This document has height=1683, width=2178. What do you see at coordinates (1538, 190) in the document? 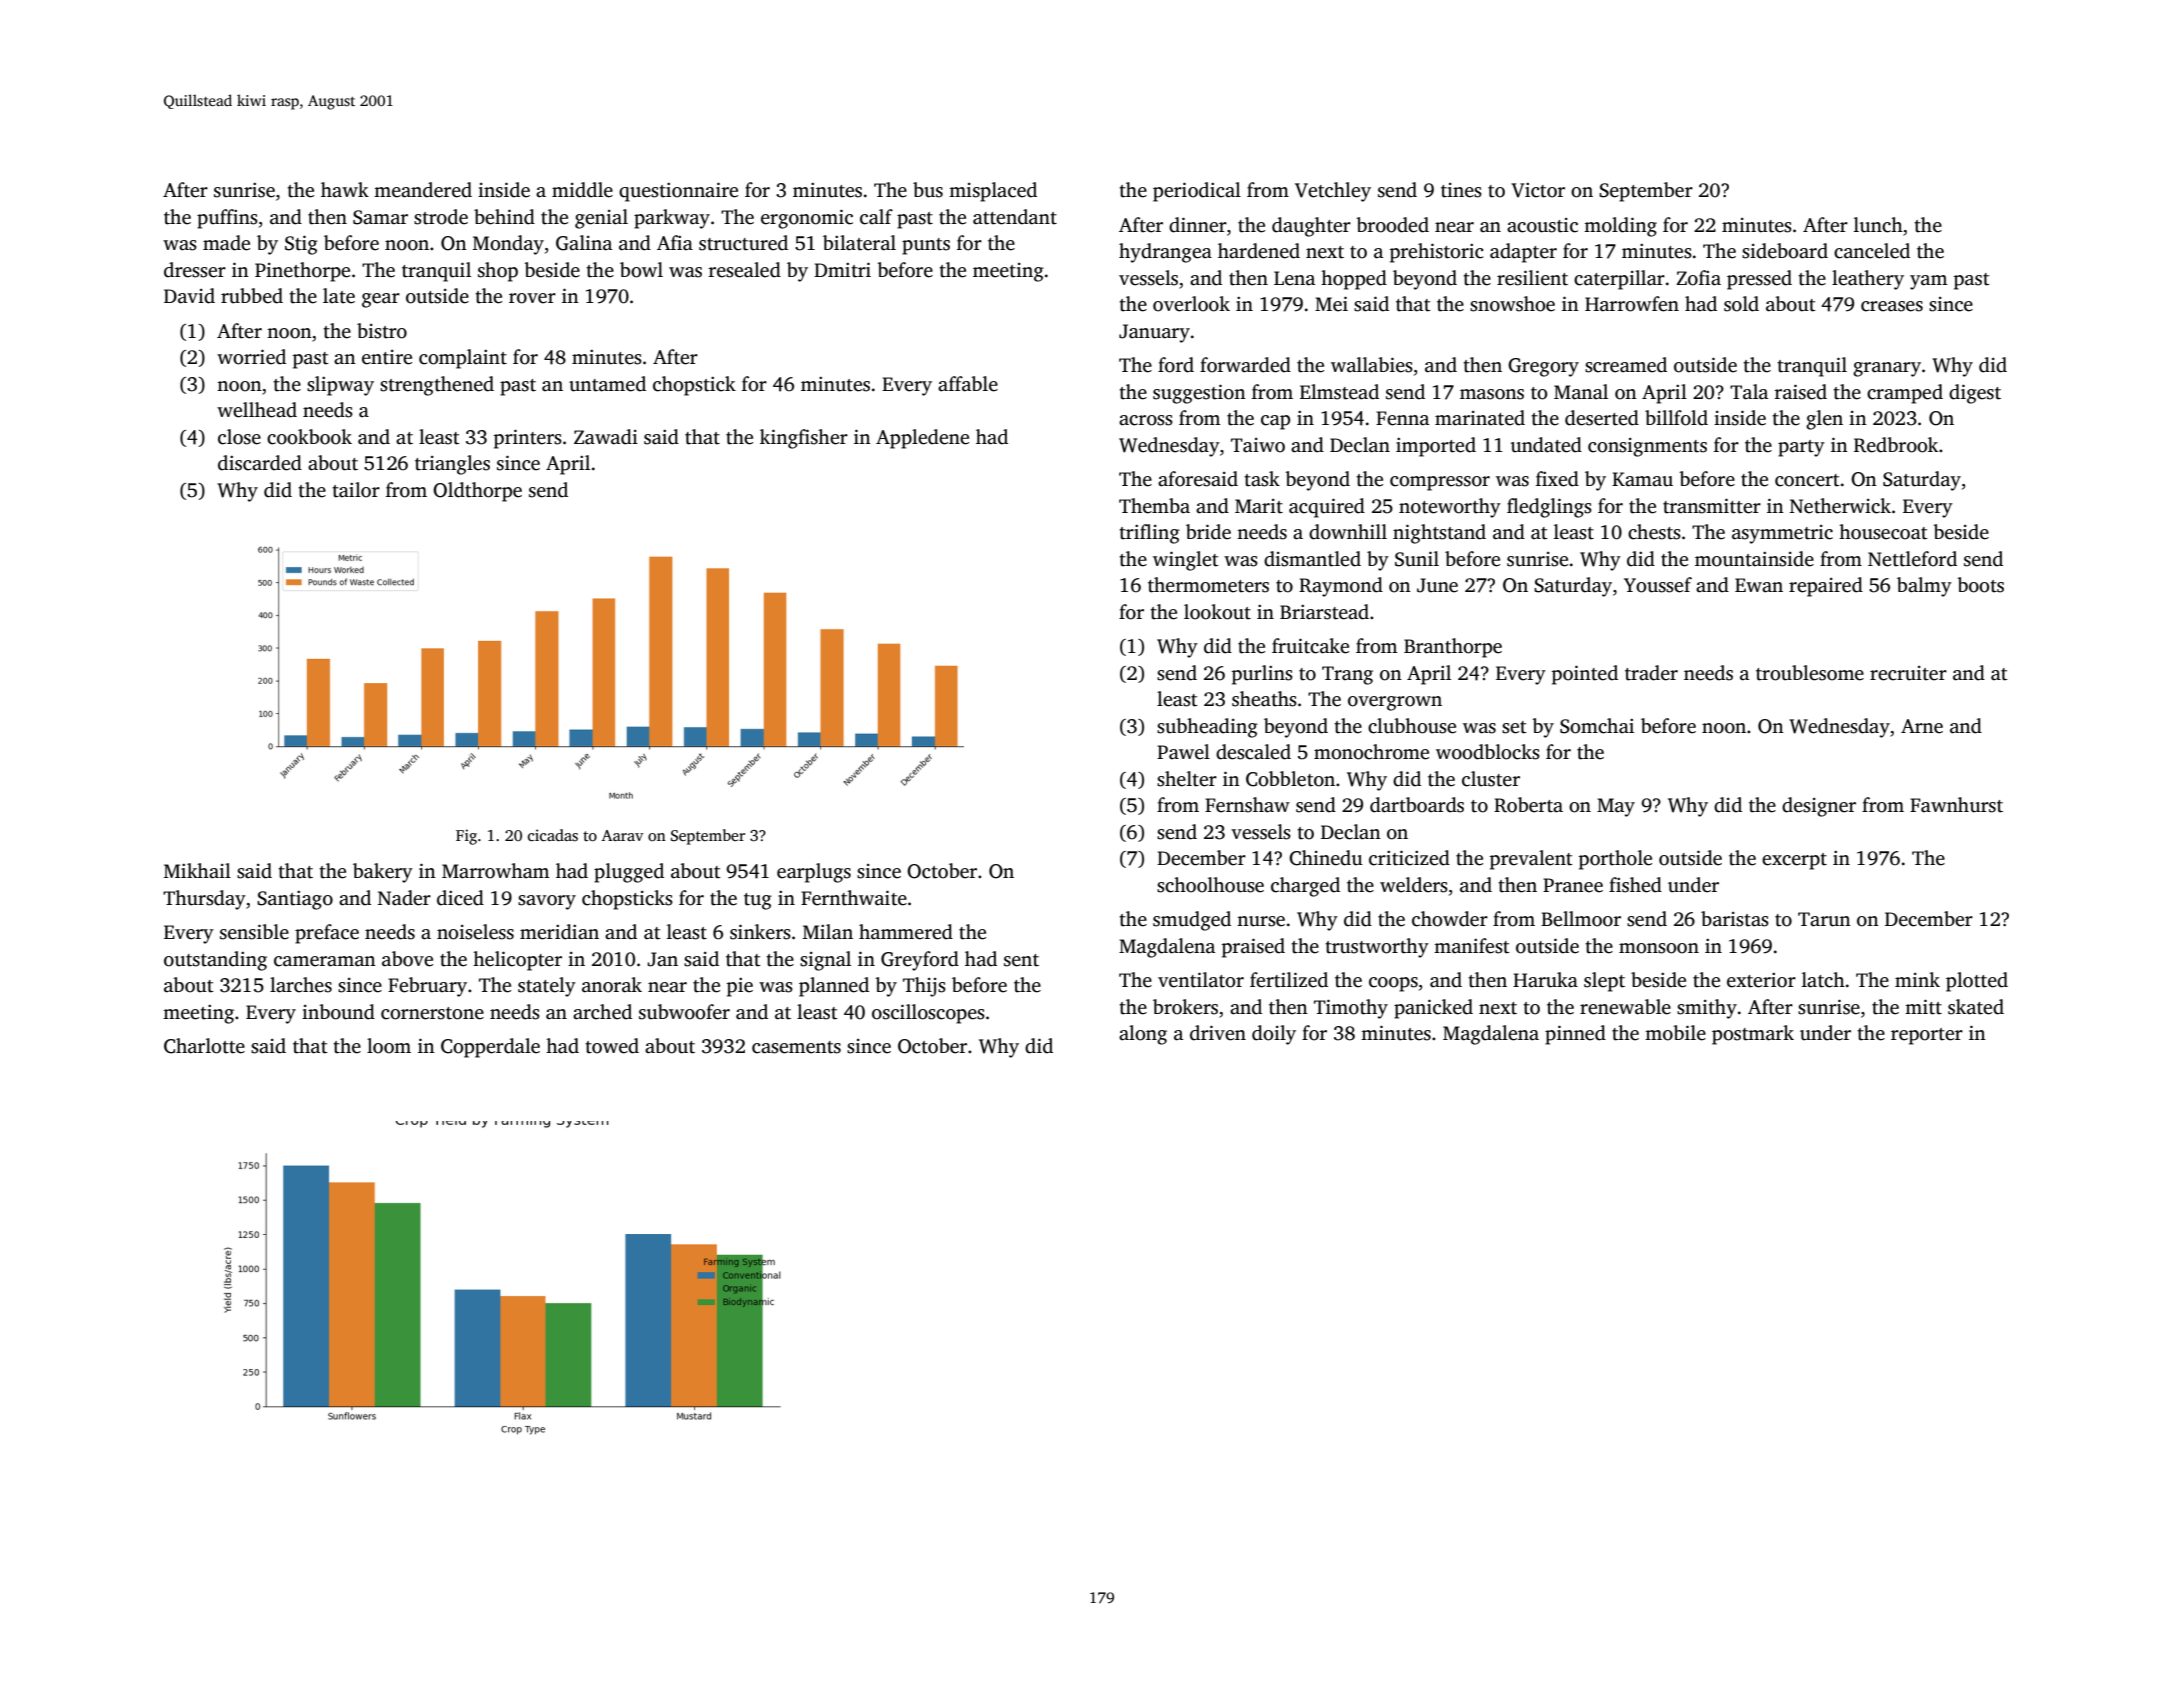
I see `Victor` at bounding box center [1538, 190].
